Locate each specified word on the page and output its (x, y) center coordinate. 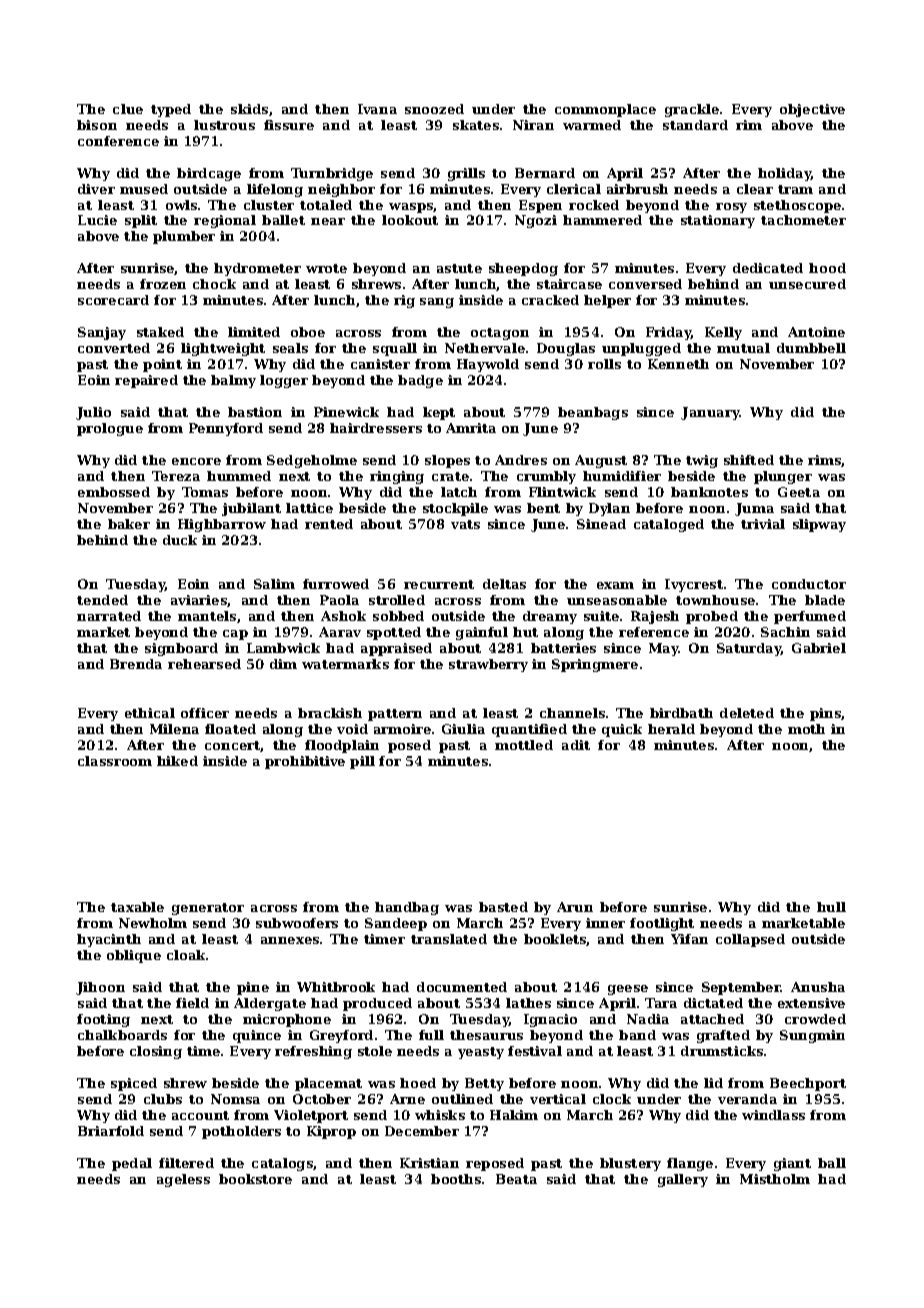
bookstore (255, 1179)
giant (792, 1164)
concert (233, 746)
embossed (114, 492)
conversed (645, 284)
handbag (407, 908)
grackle (692, 110)
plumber (184, 237)
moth (806, 729)
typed (171, 110)
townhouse (715, 600)
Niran (533, 125)
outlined (462, 1099)
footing (103, 1020)
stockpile (455, 509)
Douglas (566, 349)
